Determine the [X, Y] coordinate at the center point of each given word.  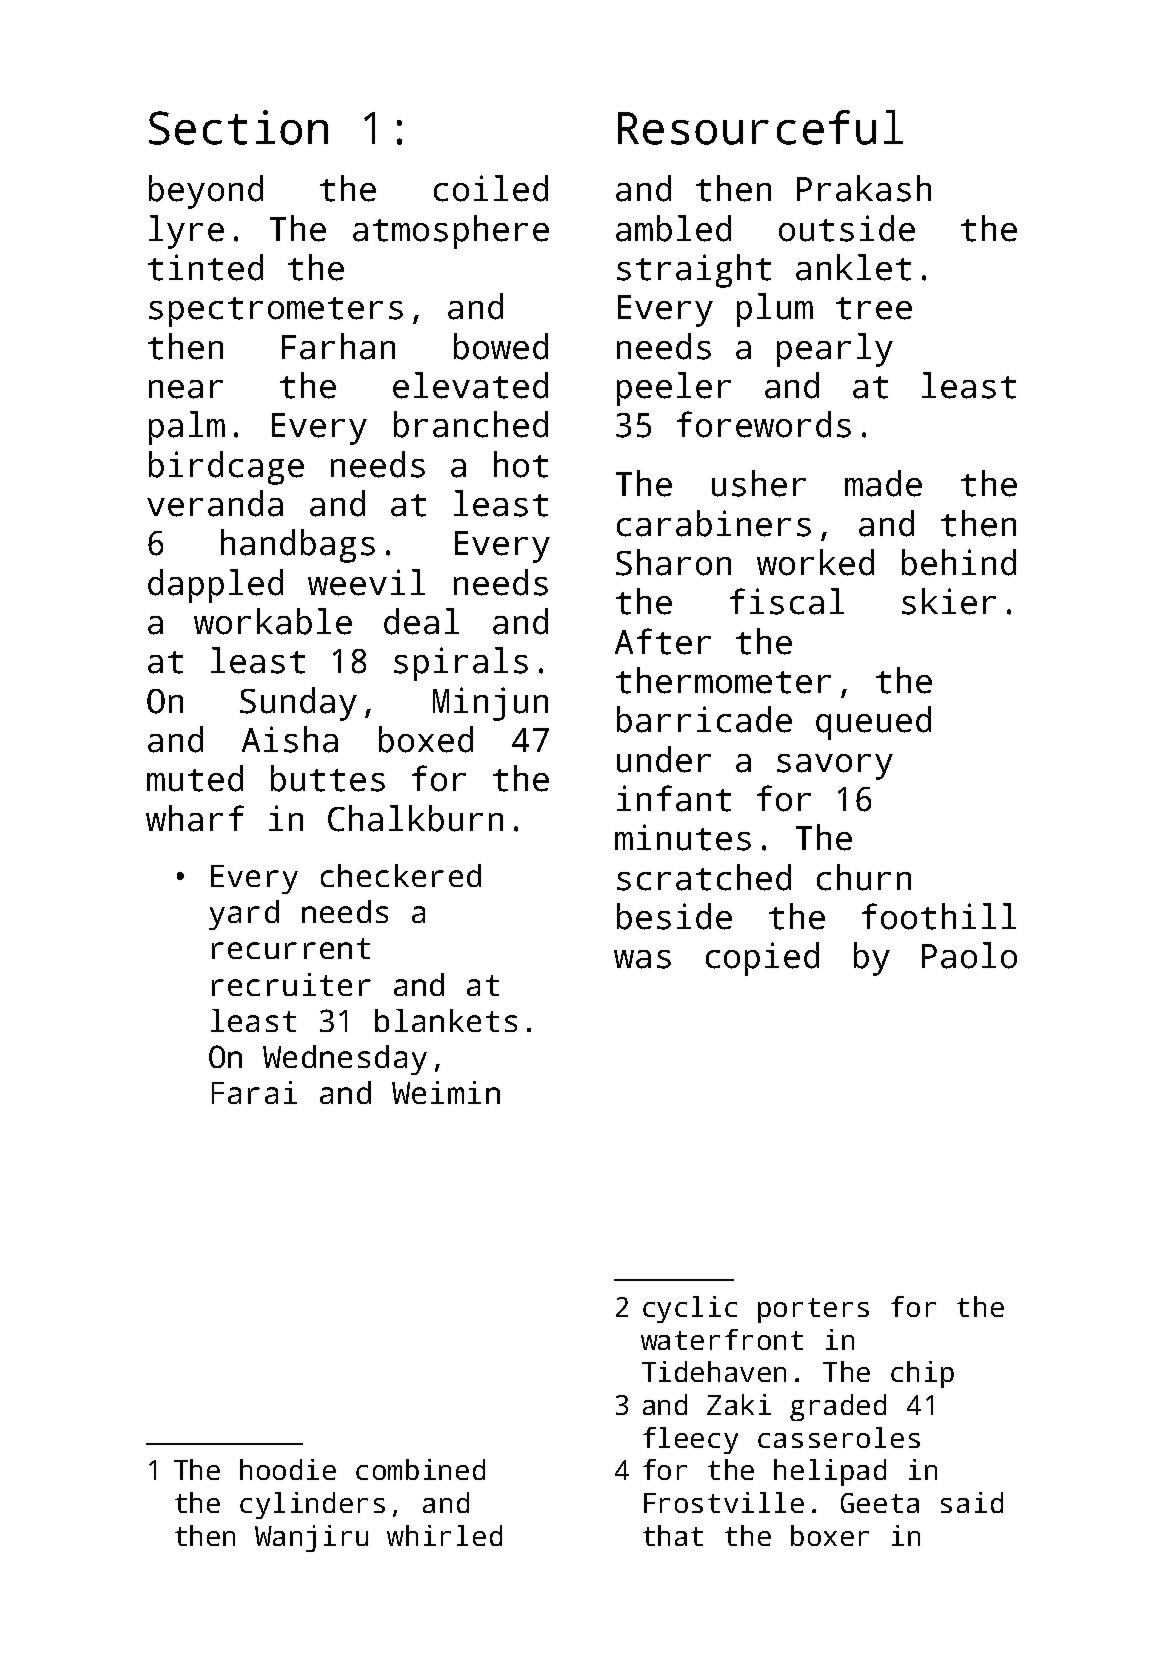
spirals [461, 664]
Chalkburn [415, 818]
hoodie [288, 1469]
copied [762, 959]
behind [959, 562]
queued [873, 723]
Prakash [864, 188]
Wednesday [345, 1060]
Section [238, 127]
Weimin [446, 1092]
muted [195, 778]
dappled [215, 586]
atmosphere [451, 232]
